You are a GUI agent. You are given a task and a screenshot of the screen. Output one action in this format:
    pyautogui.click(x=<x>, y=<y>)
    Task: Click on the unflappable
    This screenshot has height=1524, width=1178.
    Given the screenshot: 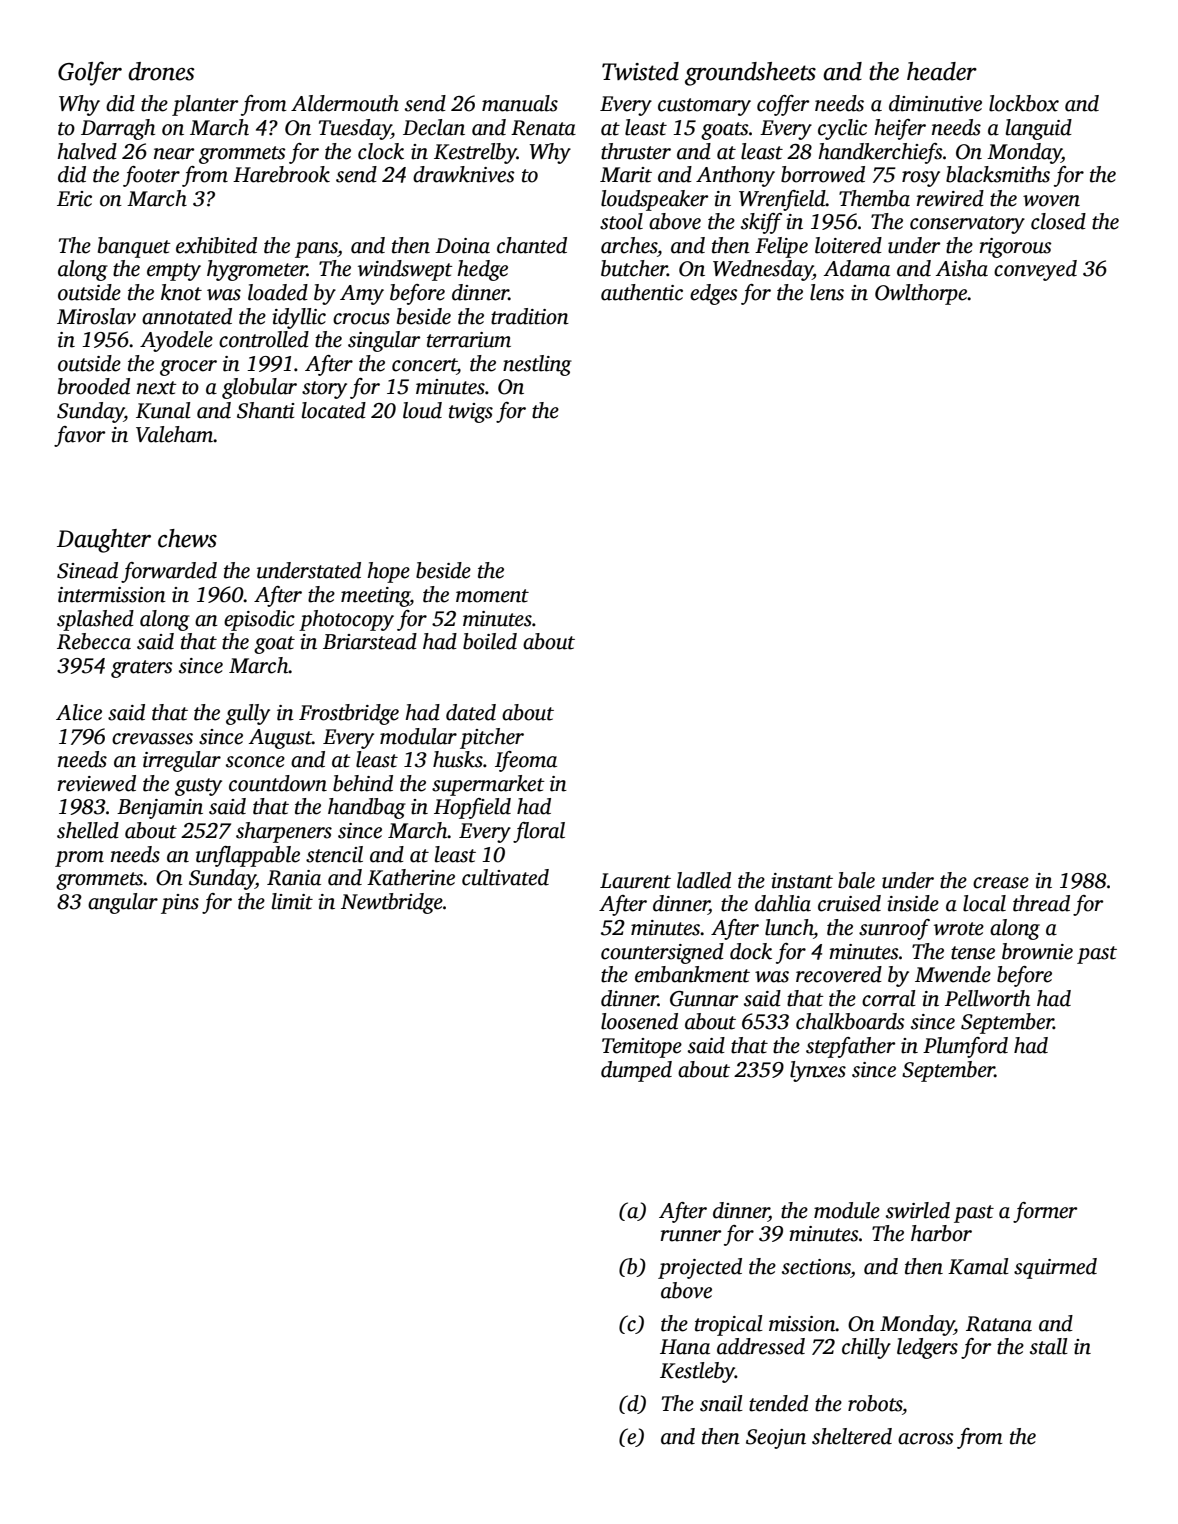 What is the action you would take?
    pyautogui.click(x=248, y=856)
